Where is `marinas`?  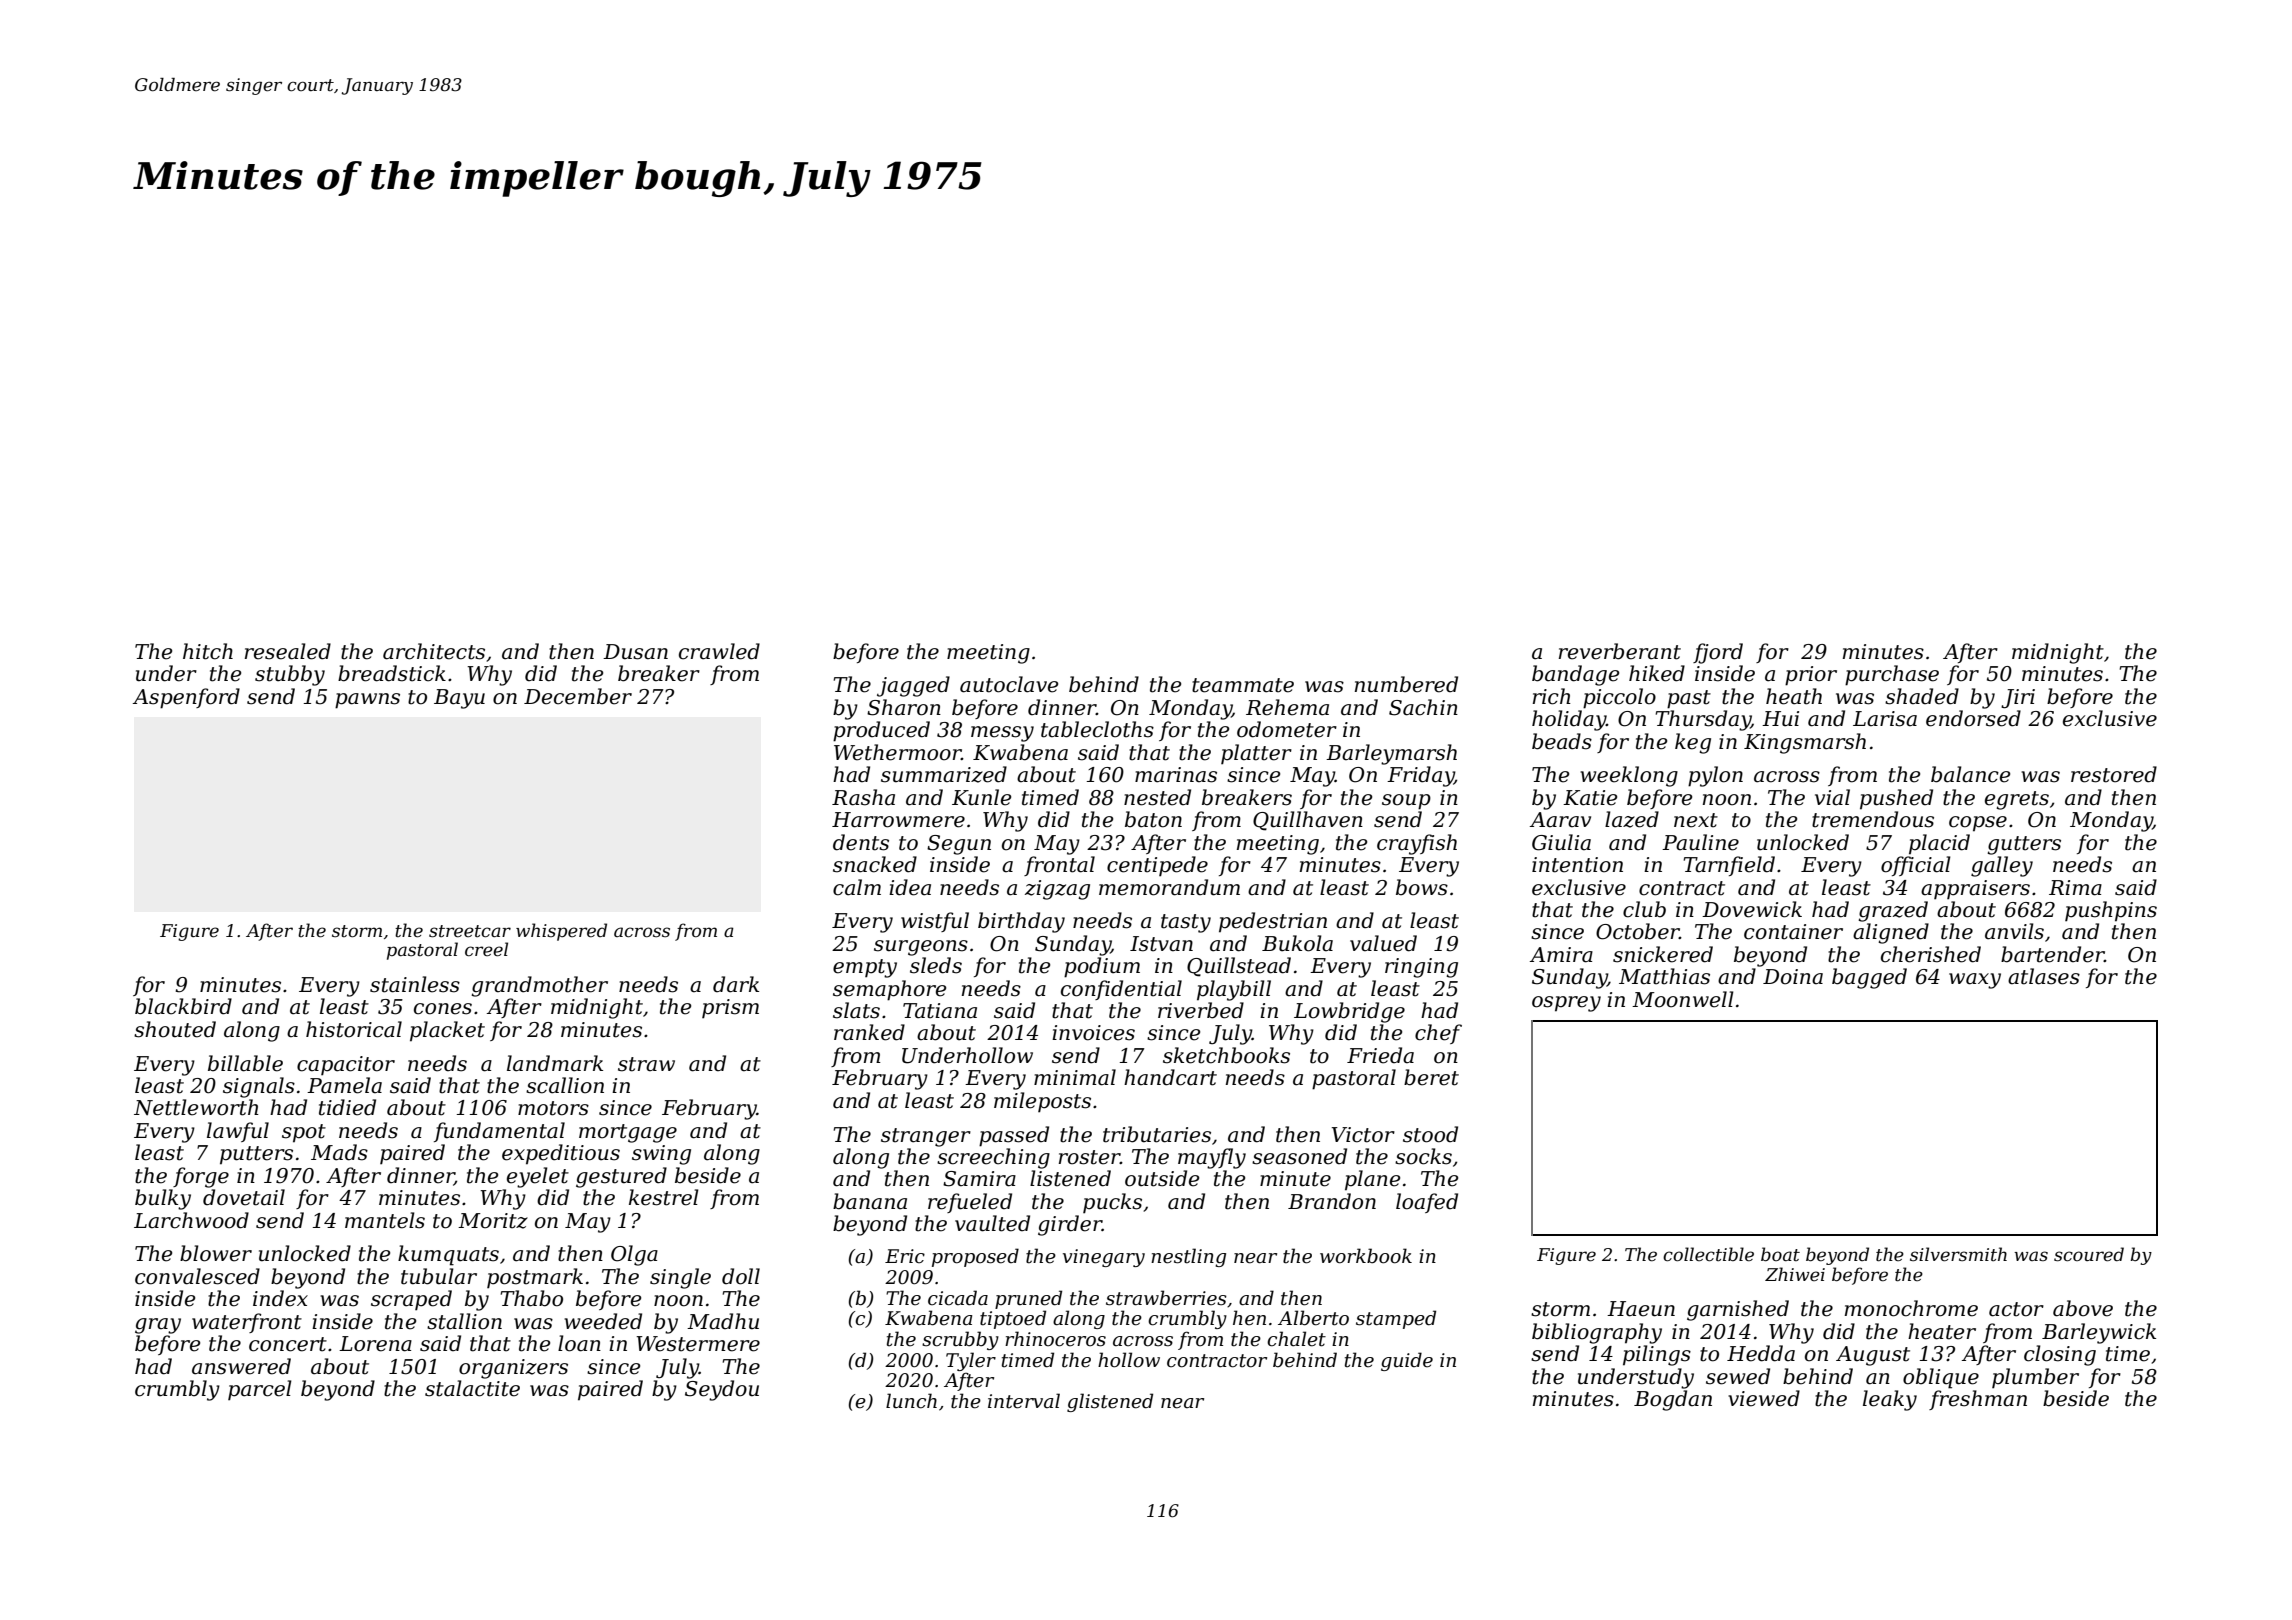
marinas is located at coordinates (1176, 775).
